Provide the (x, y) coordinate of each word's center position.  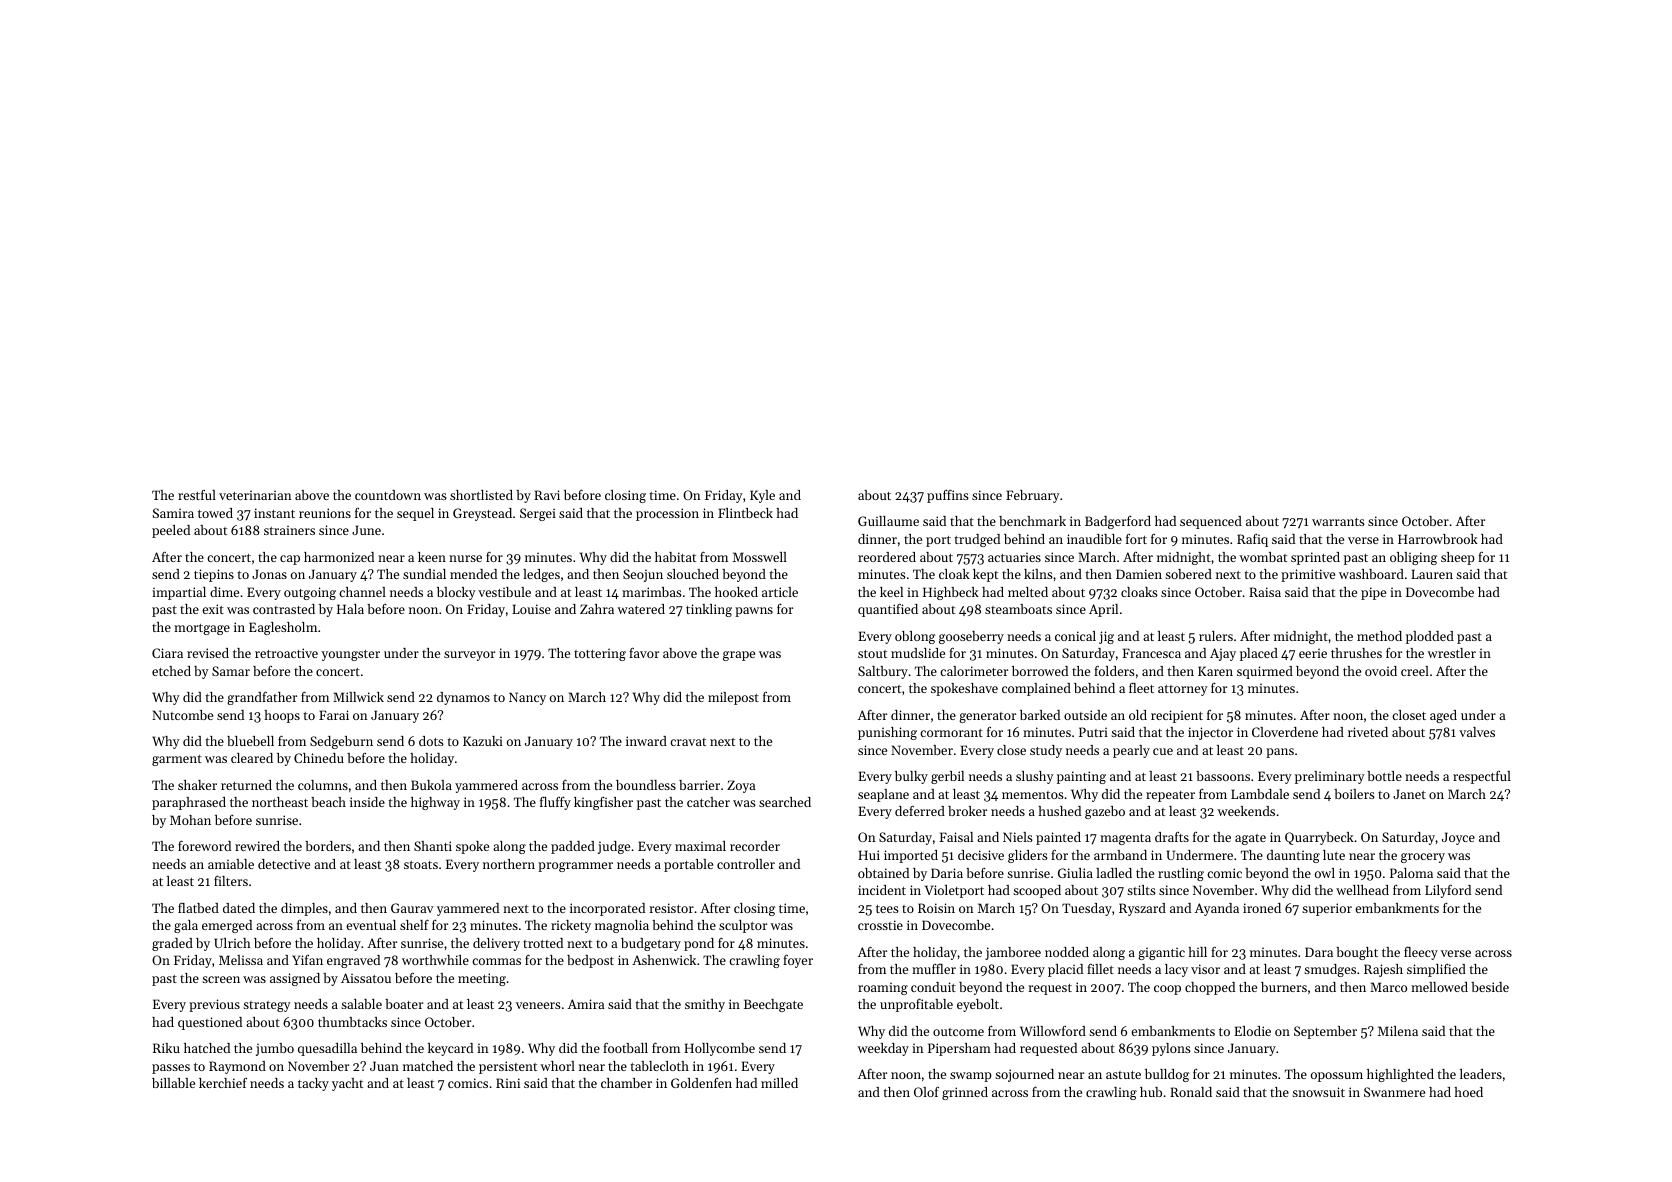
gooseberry (971, 637)
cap (290, 560)
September (1325, 1032)
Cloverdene (1285, 732)
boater (404, 1004)
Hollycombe (719, 1049)
